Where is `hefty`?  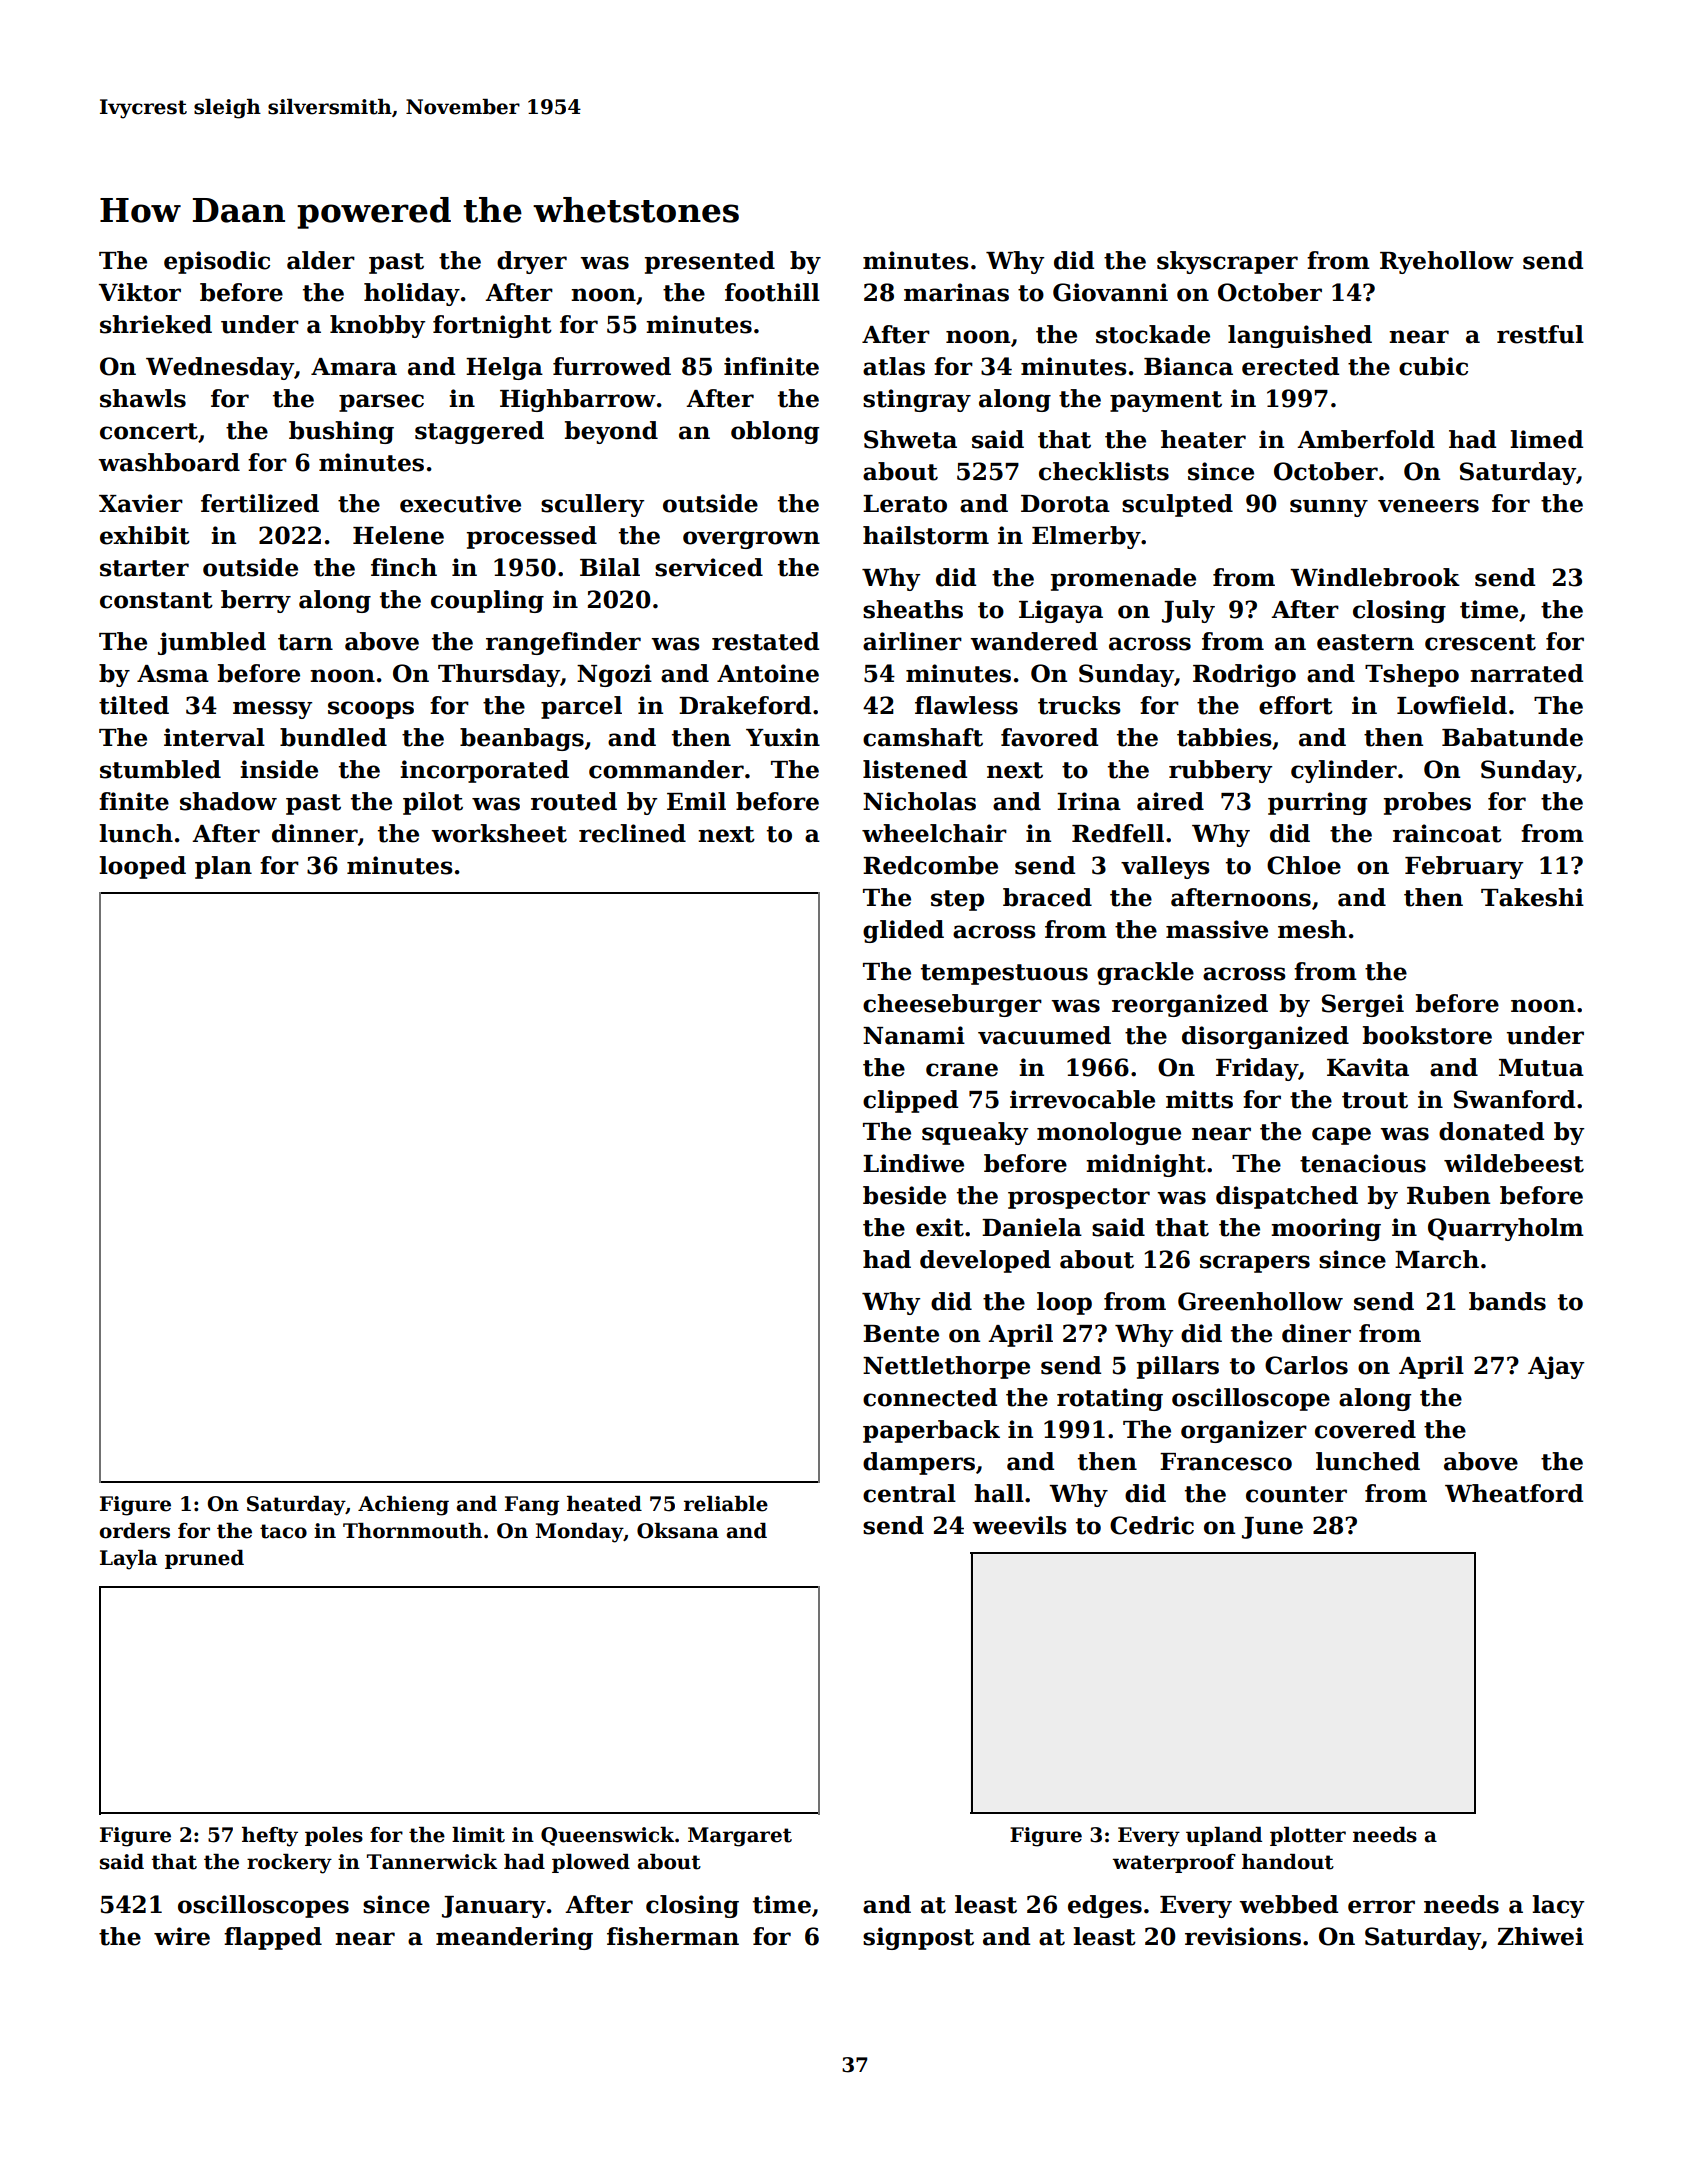
hefty is located at coordinates (270, 1837).
